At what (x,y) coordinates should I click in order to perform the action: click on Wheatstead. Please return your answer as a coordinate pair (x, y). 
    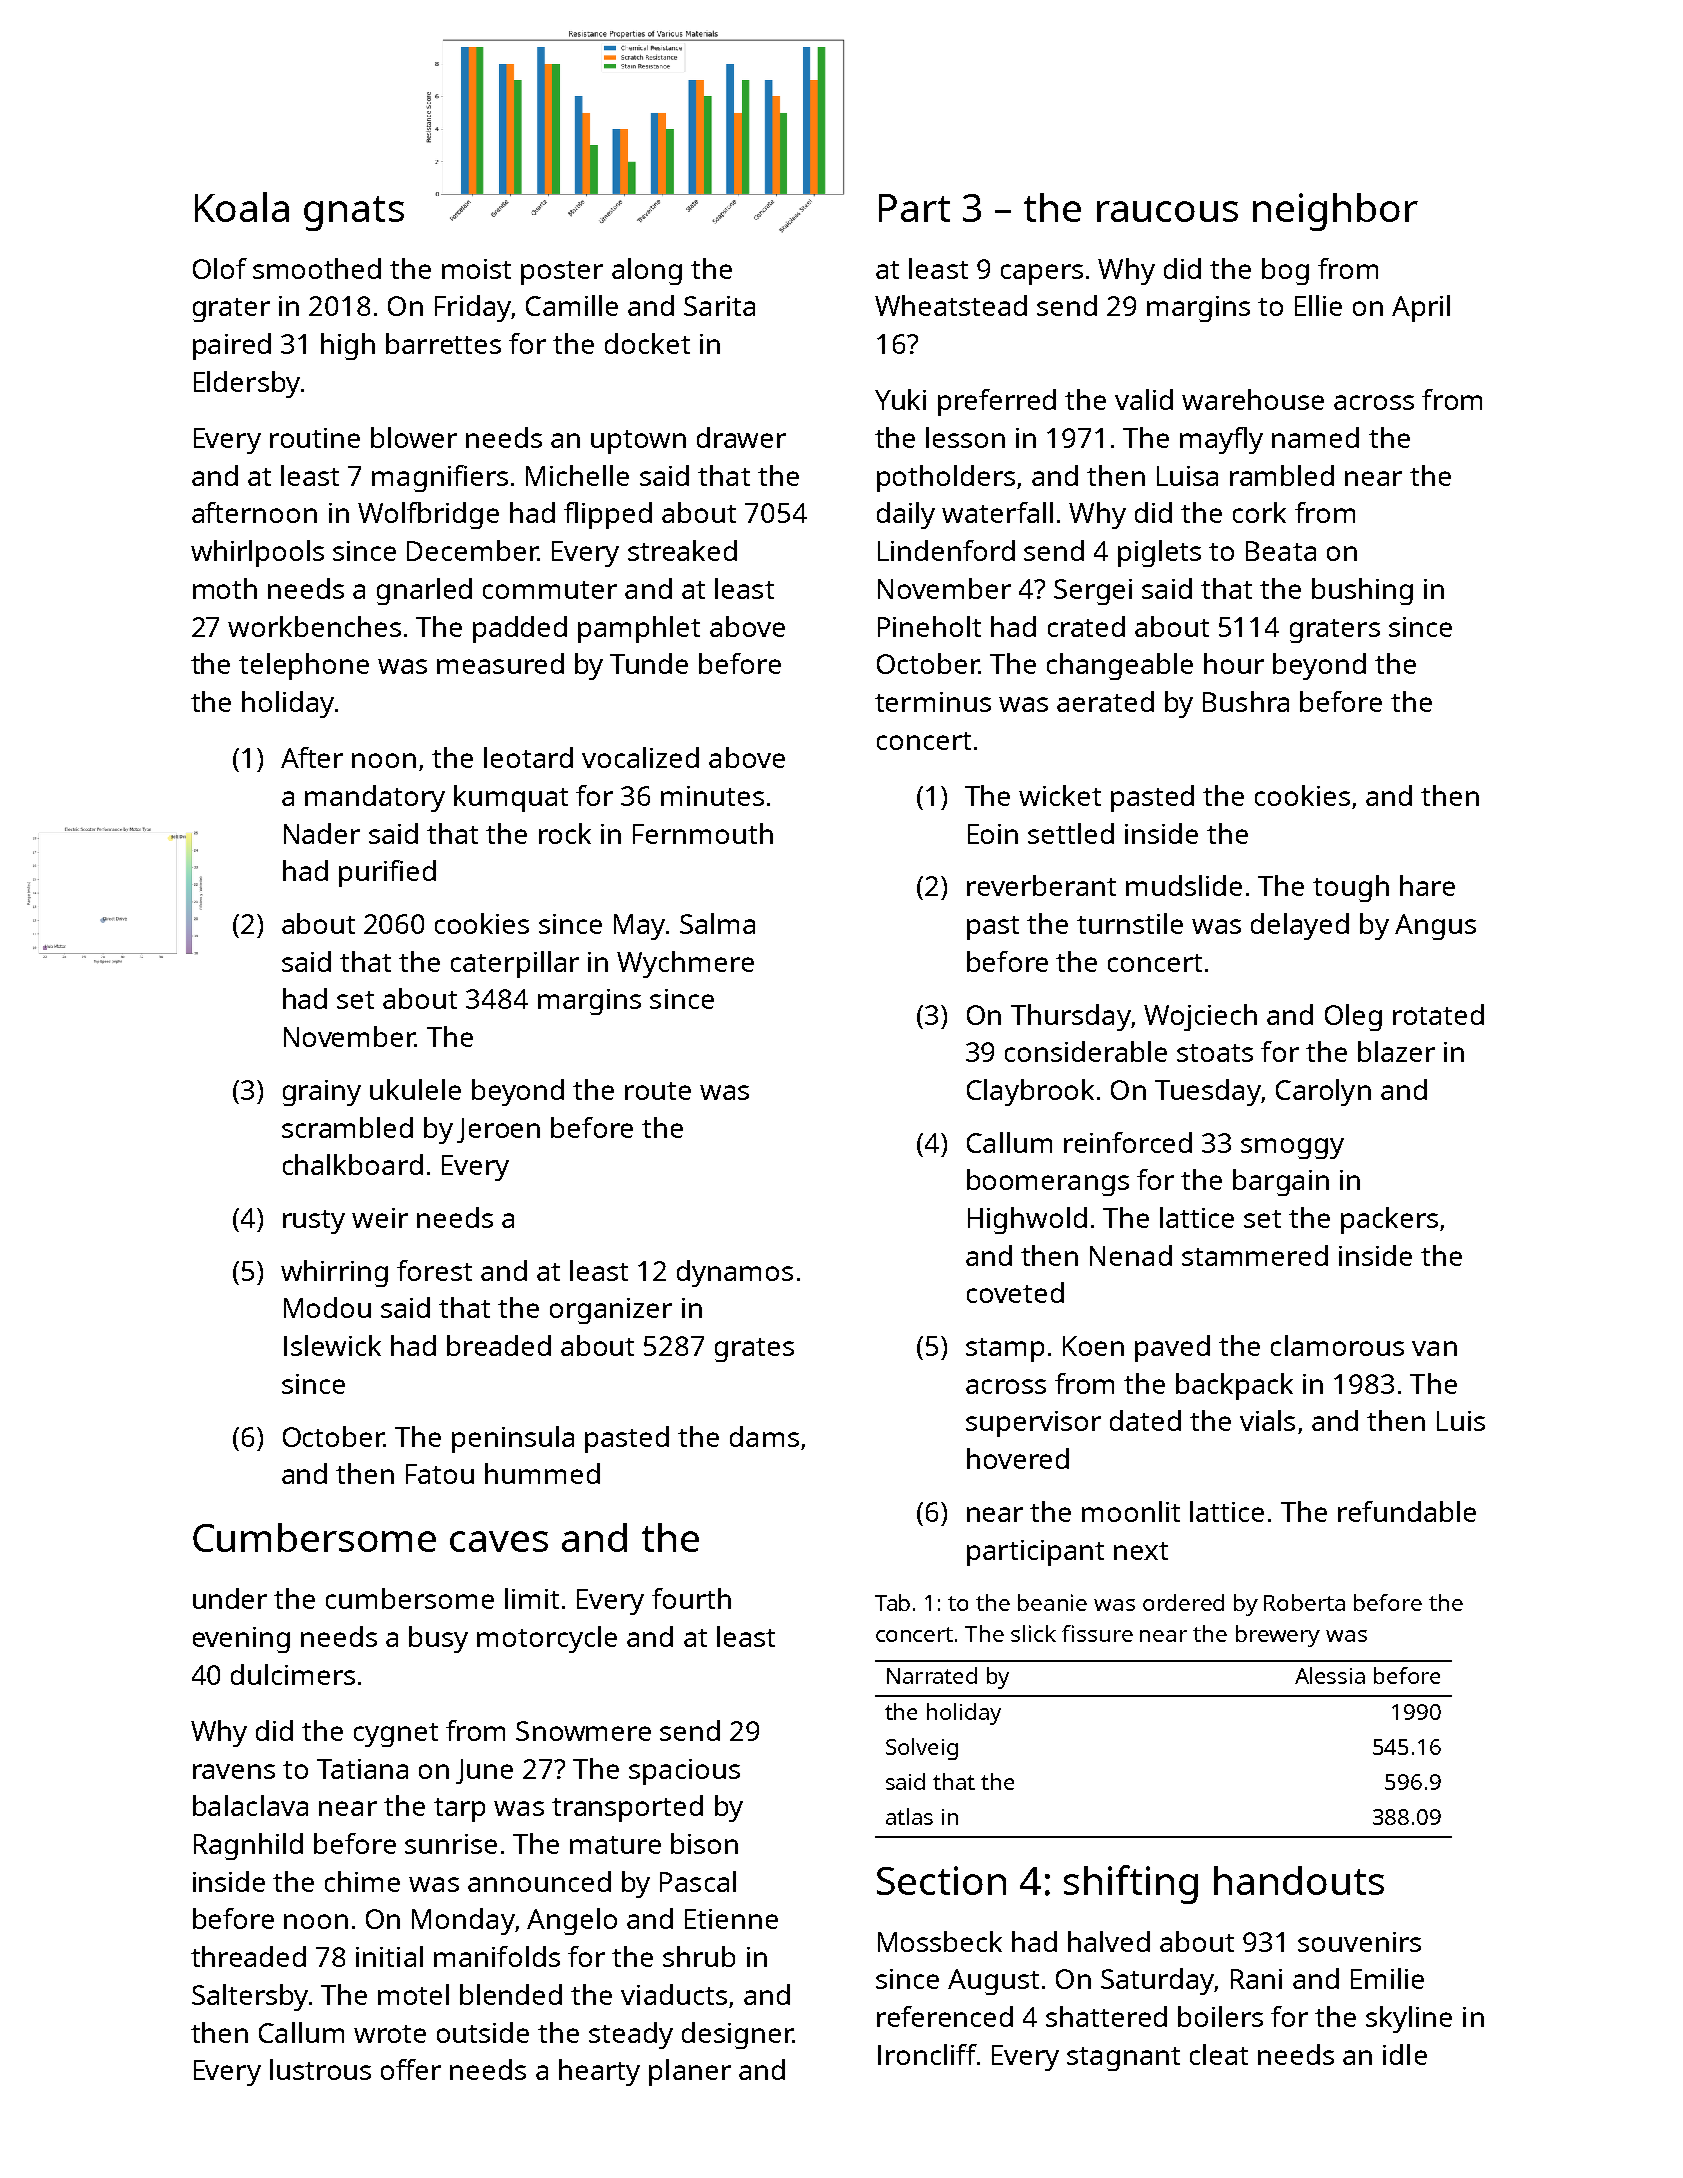
    Looking at the image, I should click on (951, 305).
